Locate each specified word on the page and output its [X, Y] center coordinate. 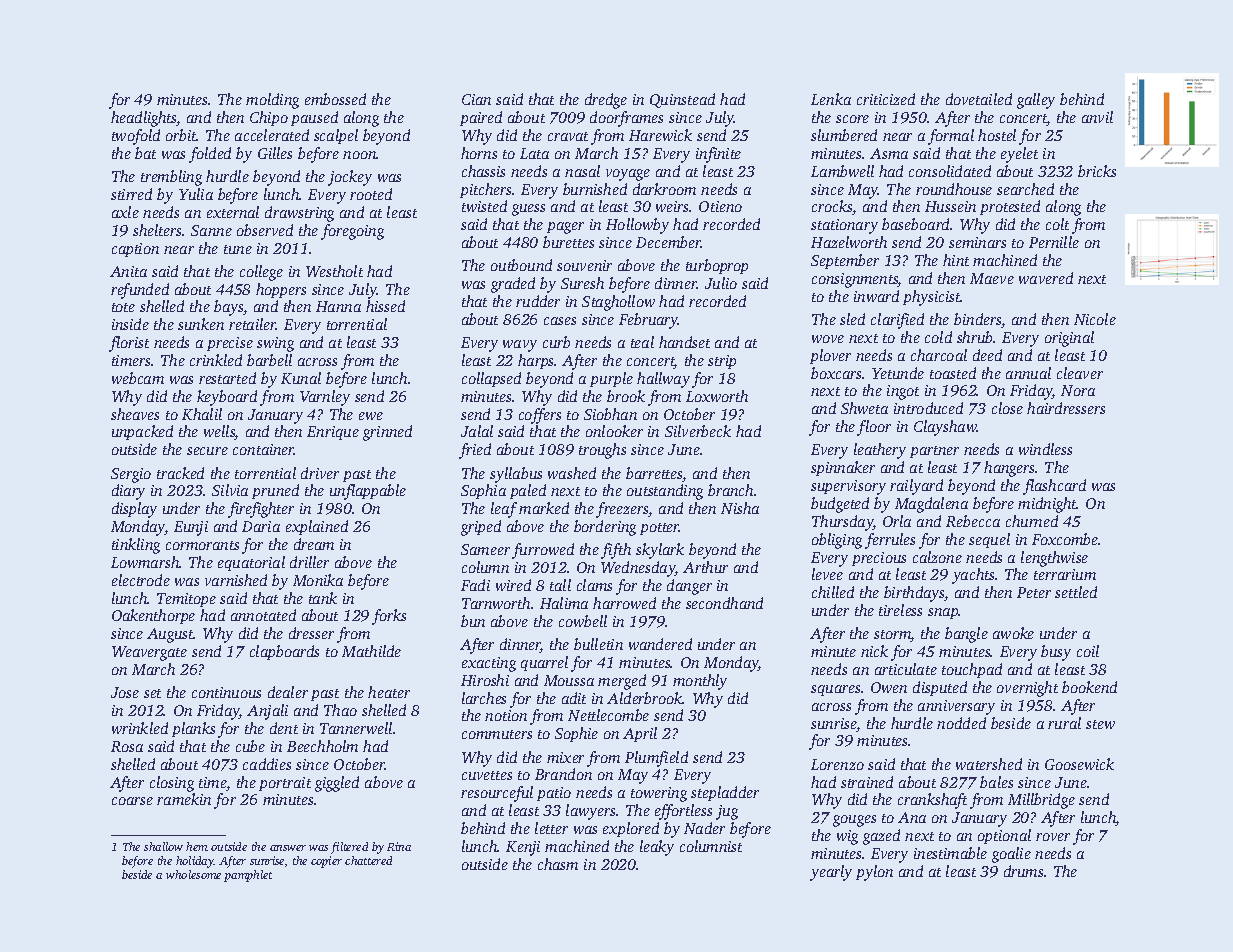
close [1007, 408]
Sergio [131, 475]
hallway [663, 380]
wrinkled [140, 728]
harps [536, 361]
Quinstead [682, 100]
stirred [131, 194]
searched [1025, 189]
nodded [961, 723]
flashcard [1054, 487]
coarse [132, 801]
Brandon [563, 774]
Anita [128, 271]
